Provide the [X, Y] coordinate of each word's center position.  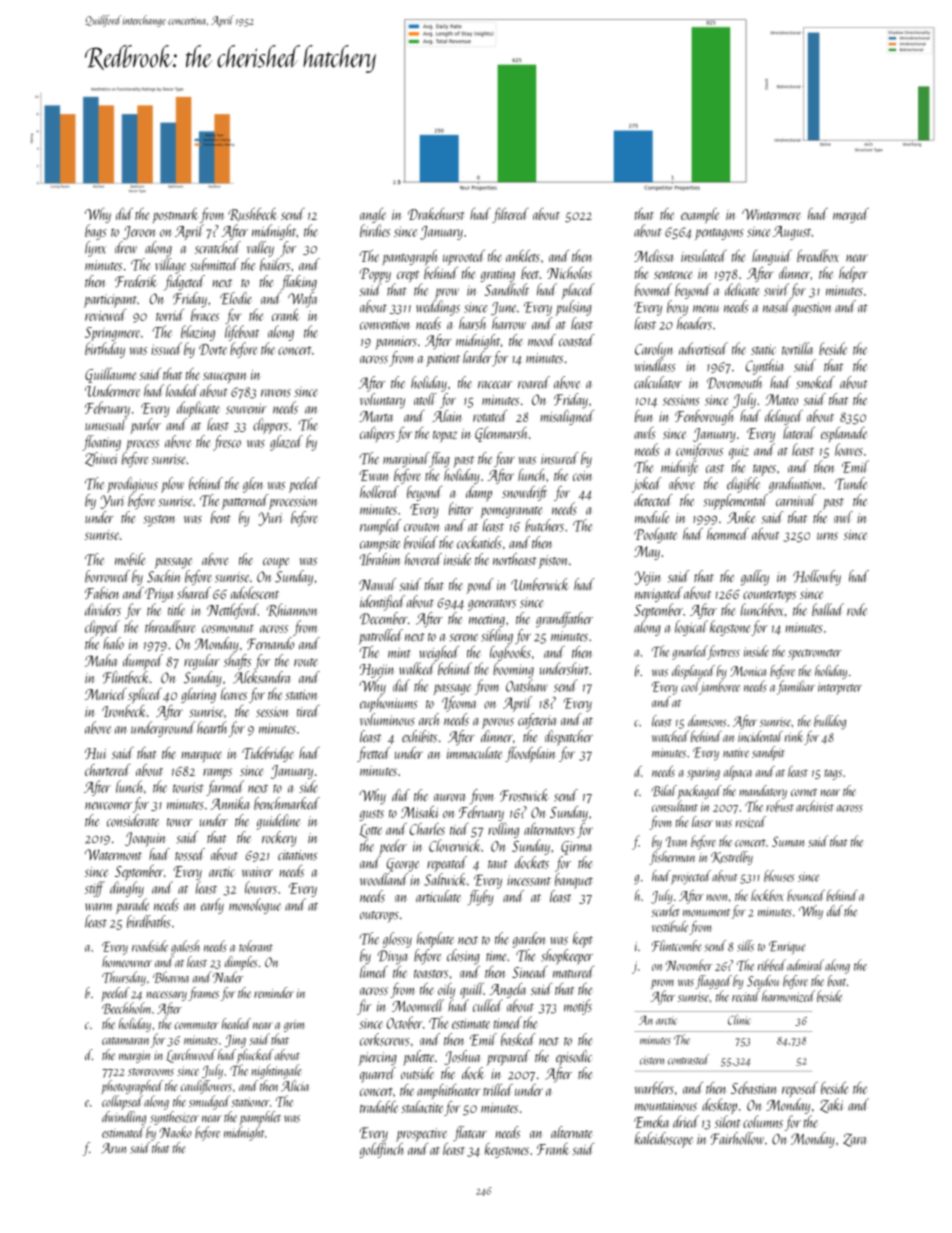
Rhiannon [292, 610]
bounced [806, 895]
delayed [784, 417]
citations [297, 855]
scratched [218, 247]
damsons [707, 721]
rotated [490, 416]
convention [385, 324]
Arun [113, 1148]
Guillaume [110, 375]
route [306, 662]
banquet [574, 881]
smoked [815, 382]
